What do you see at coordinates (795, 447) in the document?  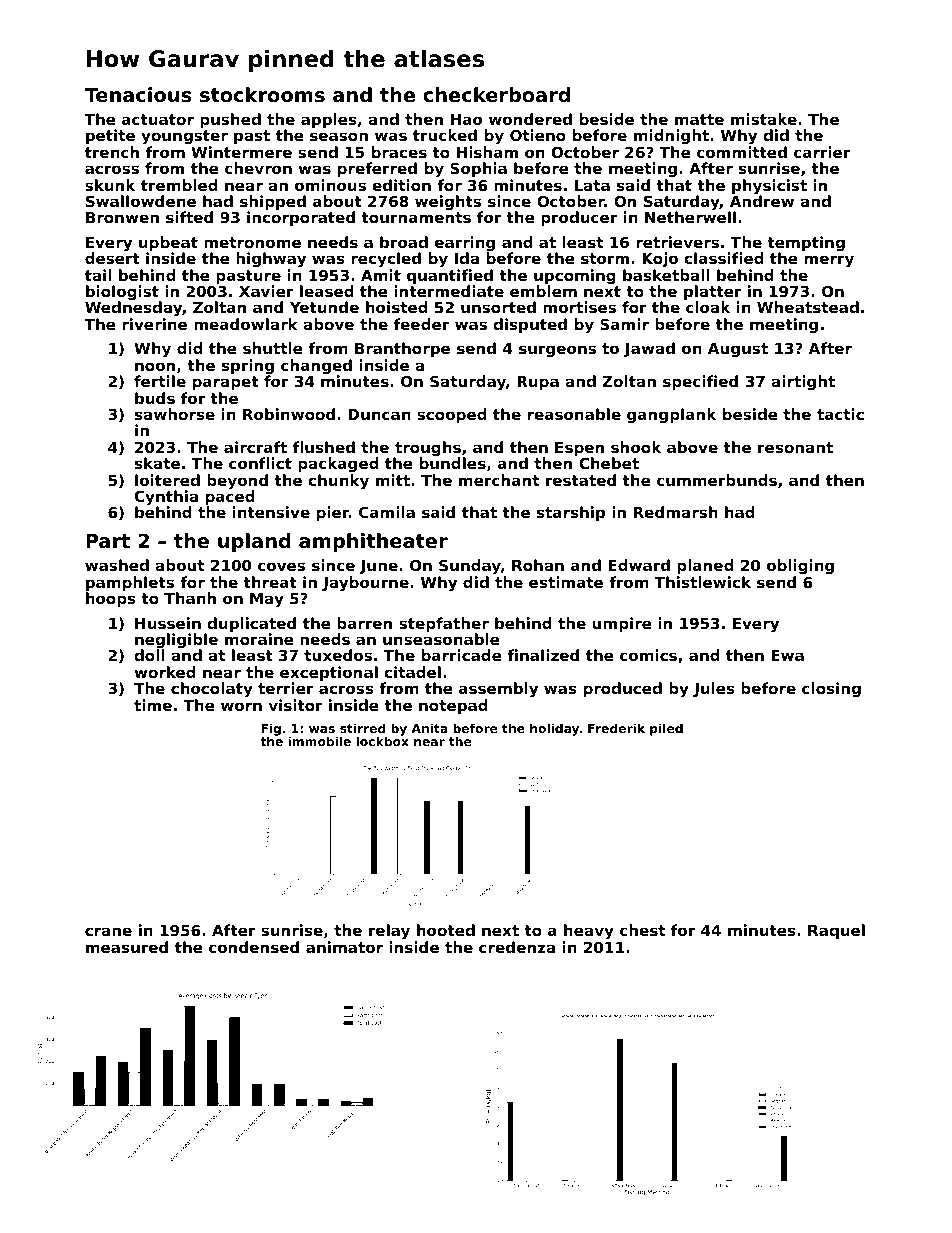 I see `resonant` at bounding box center [795, 447].
